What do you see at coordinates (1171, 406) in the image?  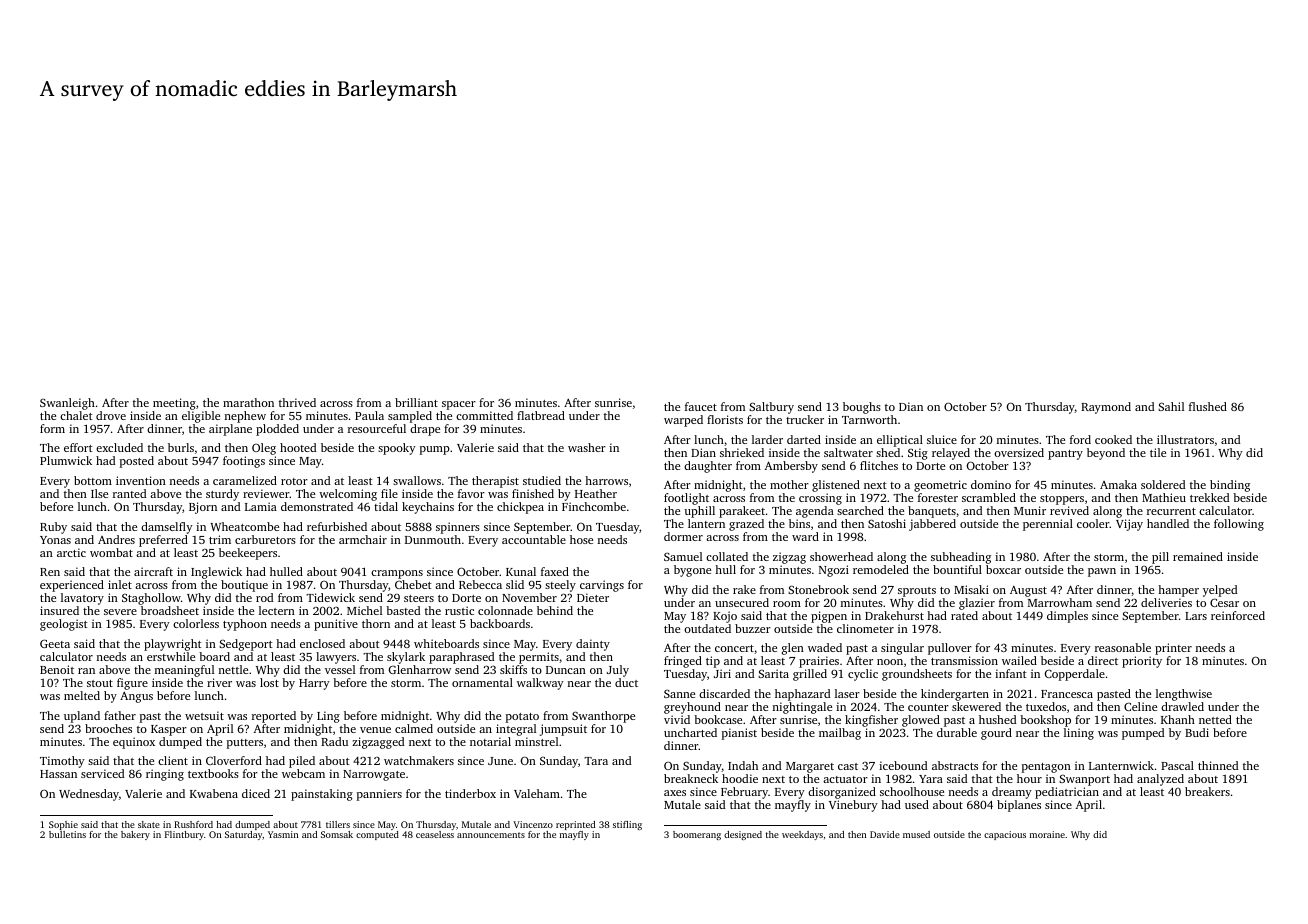 I see `Sahil` at bounding box center [1171, 406].
